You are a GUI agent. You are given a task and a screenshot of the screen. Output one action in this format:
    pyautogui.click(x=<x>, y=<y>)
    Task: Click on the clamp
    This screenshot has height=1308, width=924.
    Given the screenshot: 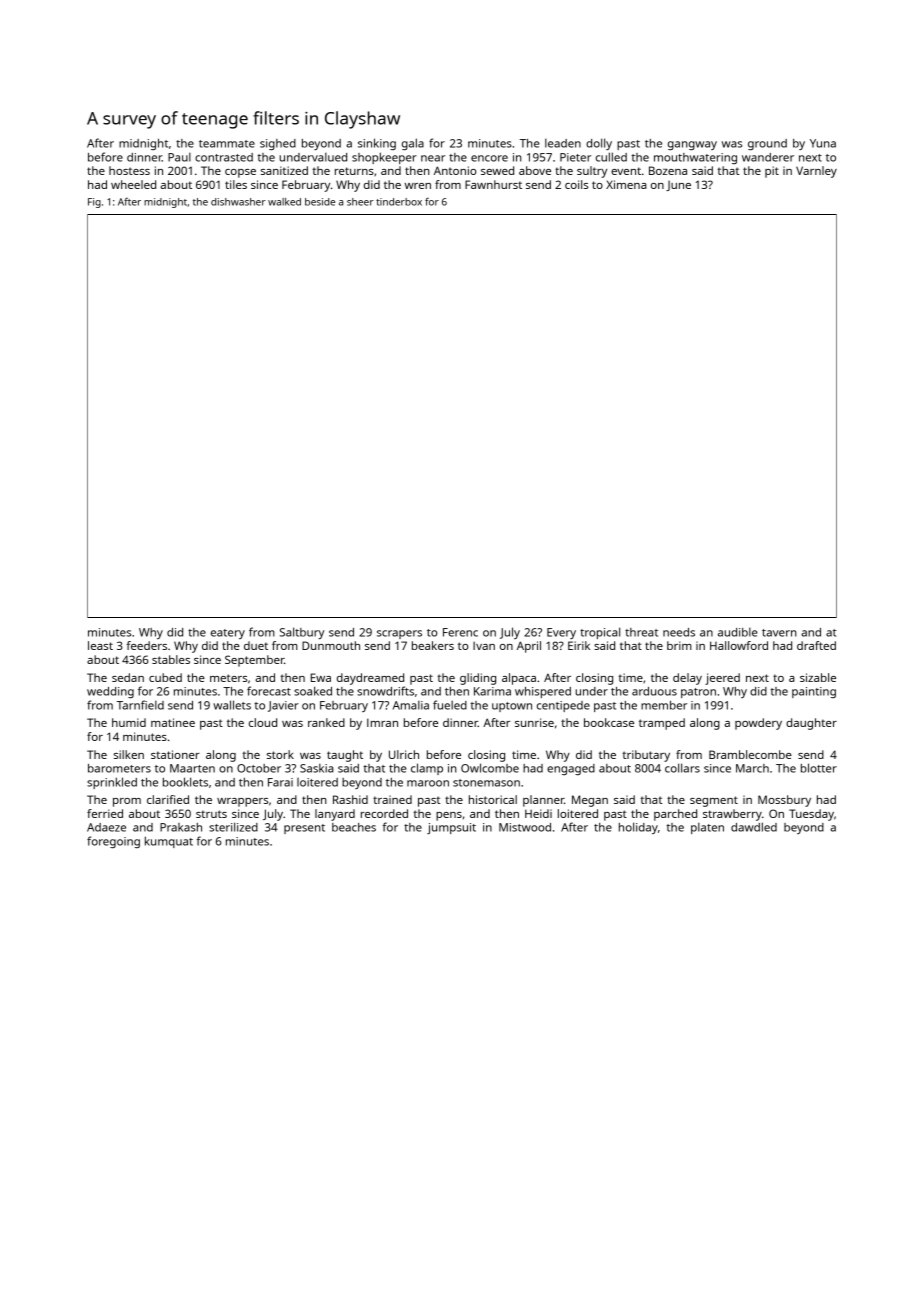 What is the action you would take?
    pyautogui.click(x=427, y=769)
